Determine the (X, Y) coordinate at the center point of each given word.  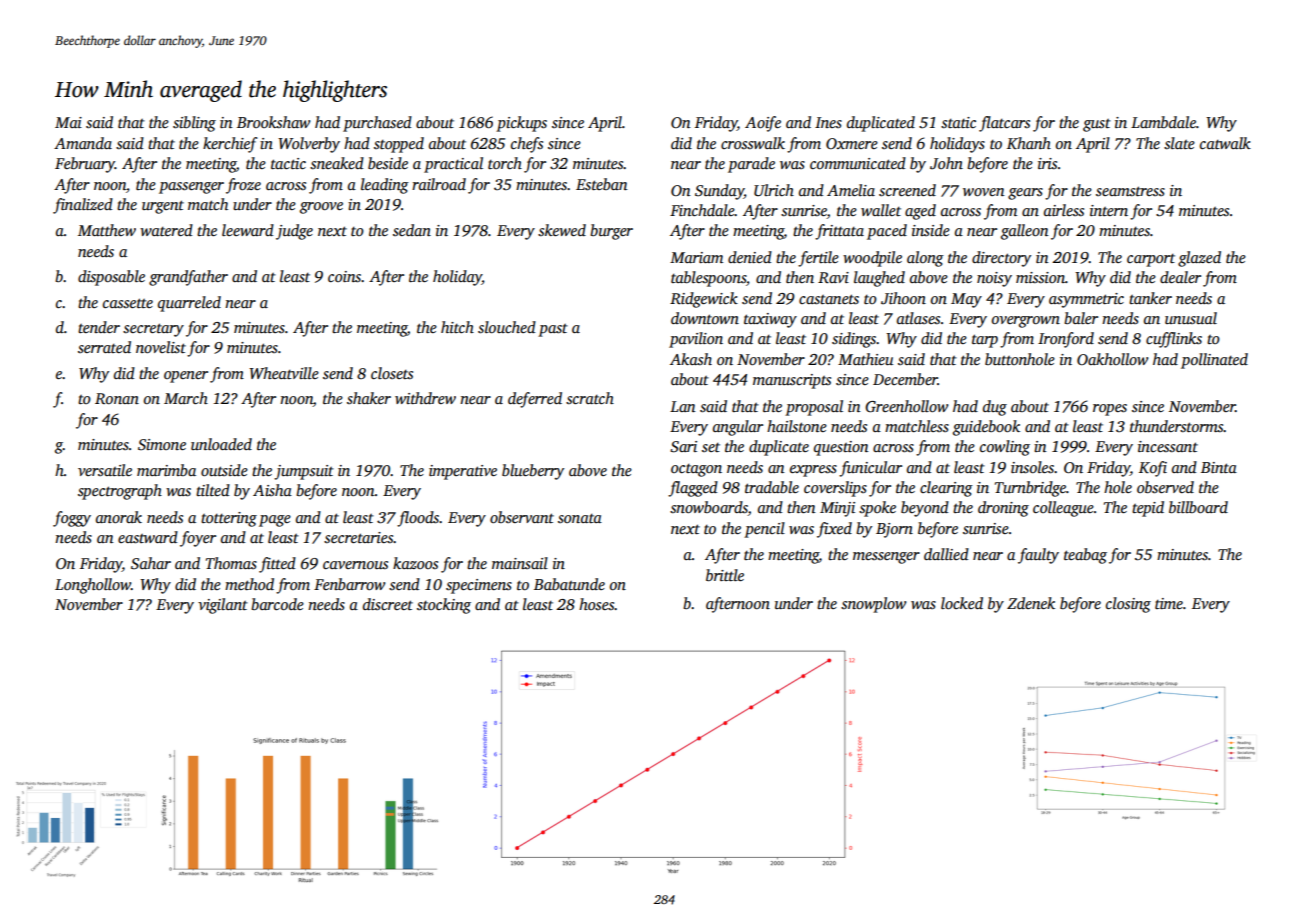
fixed (834, 530)
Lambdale (1163, 122)
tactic (288, 163)
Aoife (763, 124)
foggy (72, 519)
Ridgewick (704, 300)
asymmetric (1086, 300)
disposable (111, 278)
